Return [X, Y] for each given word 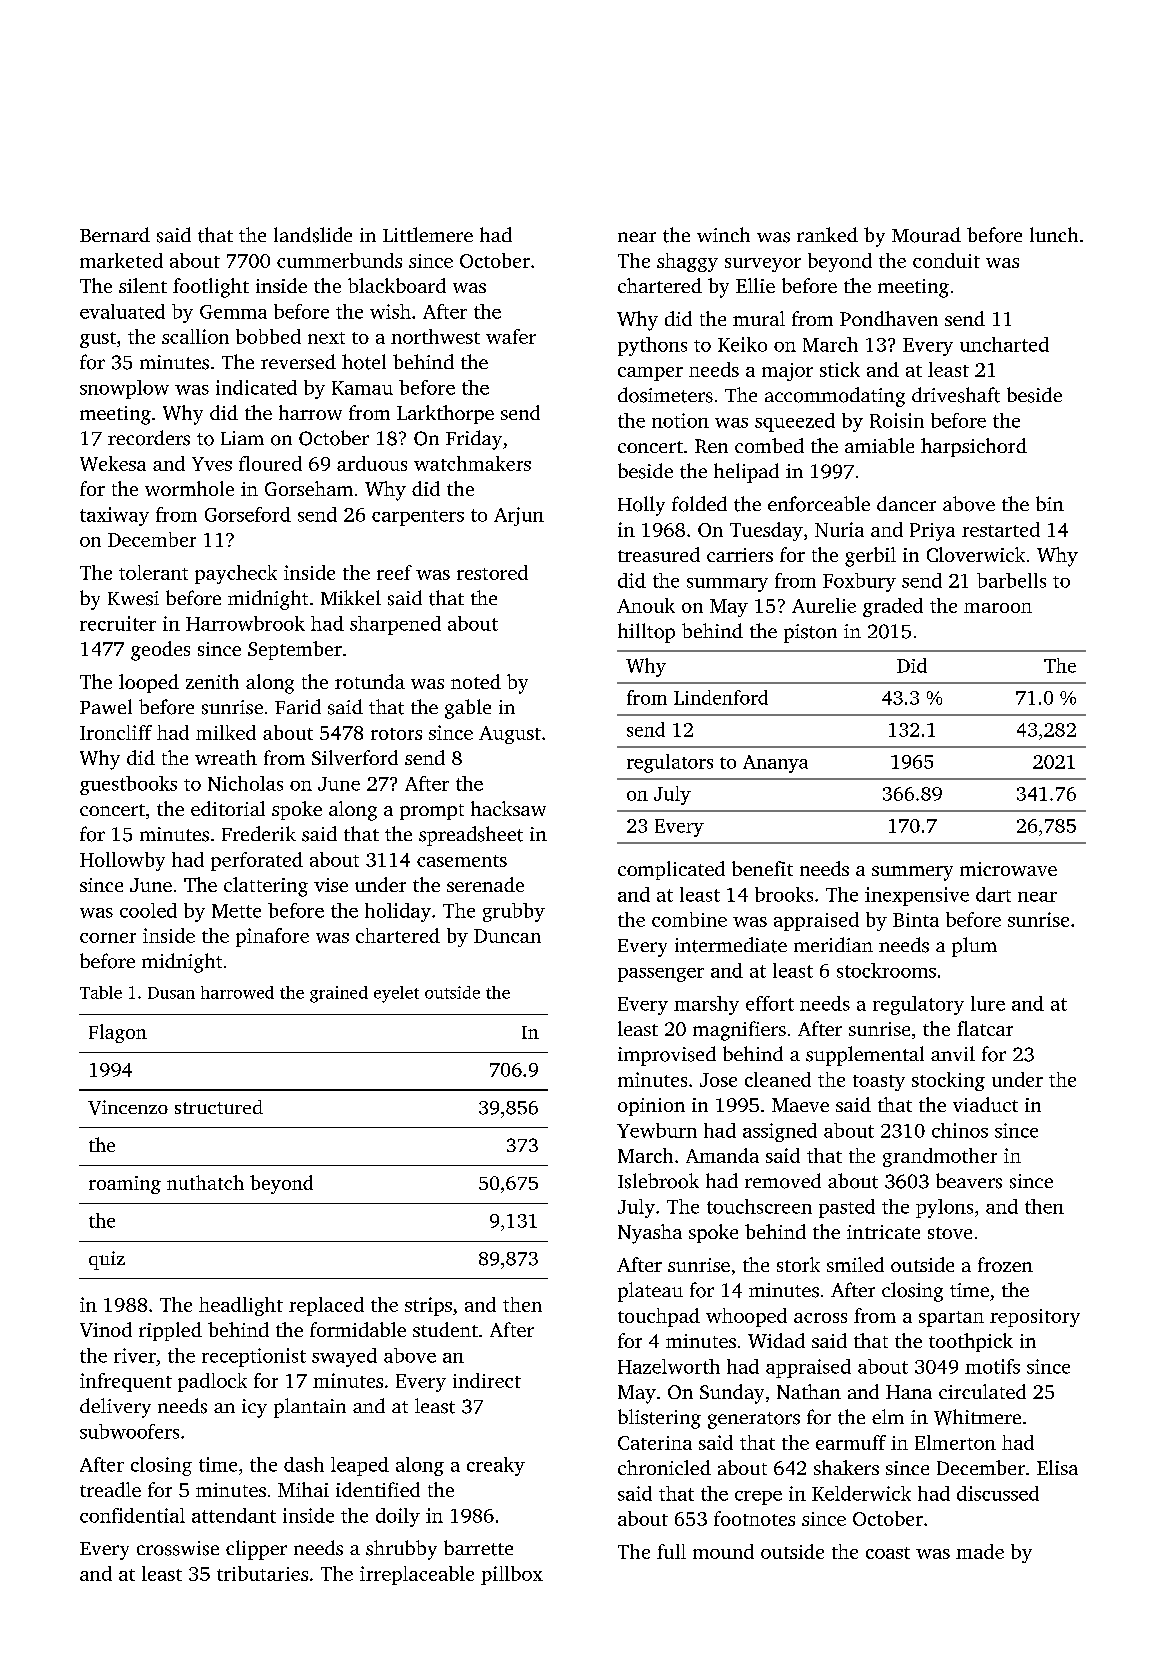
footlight [211, 288]
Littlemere [428, 234]
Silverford [355, 757]
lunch [1054, 234]
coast [888, 1553]
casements [462, 861]
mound [723, 1551]
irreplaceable [417, 1575]
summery [912, 873]
